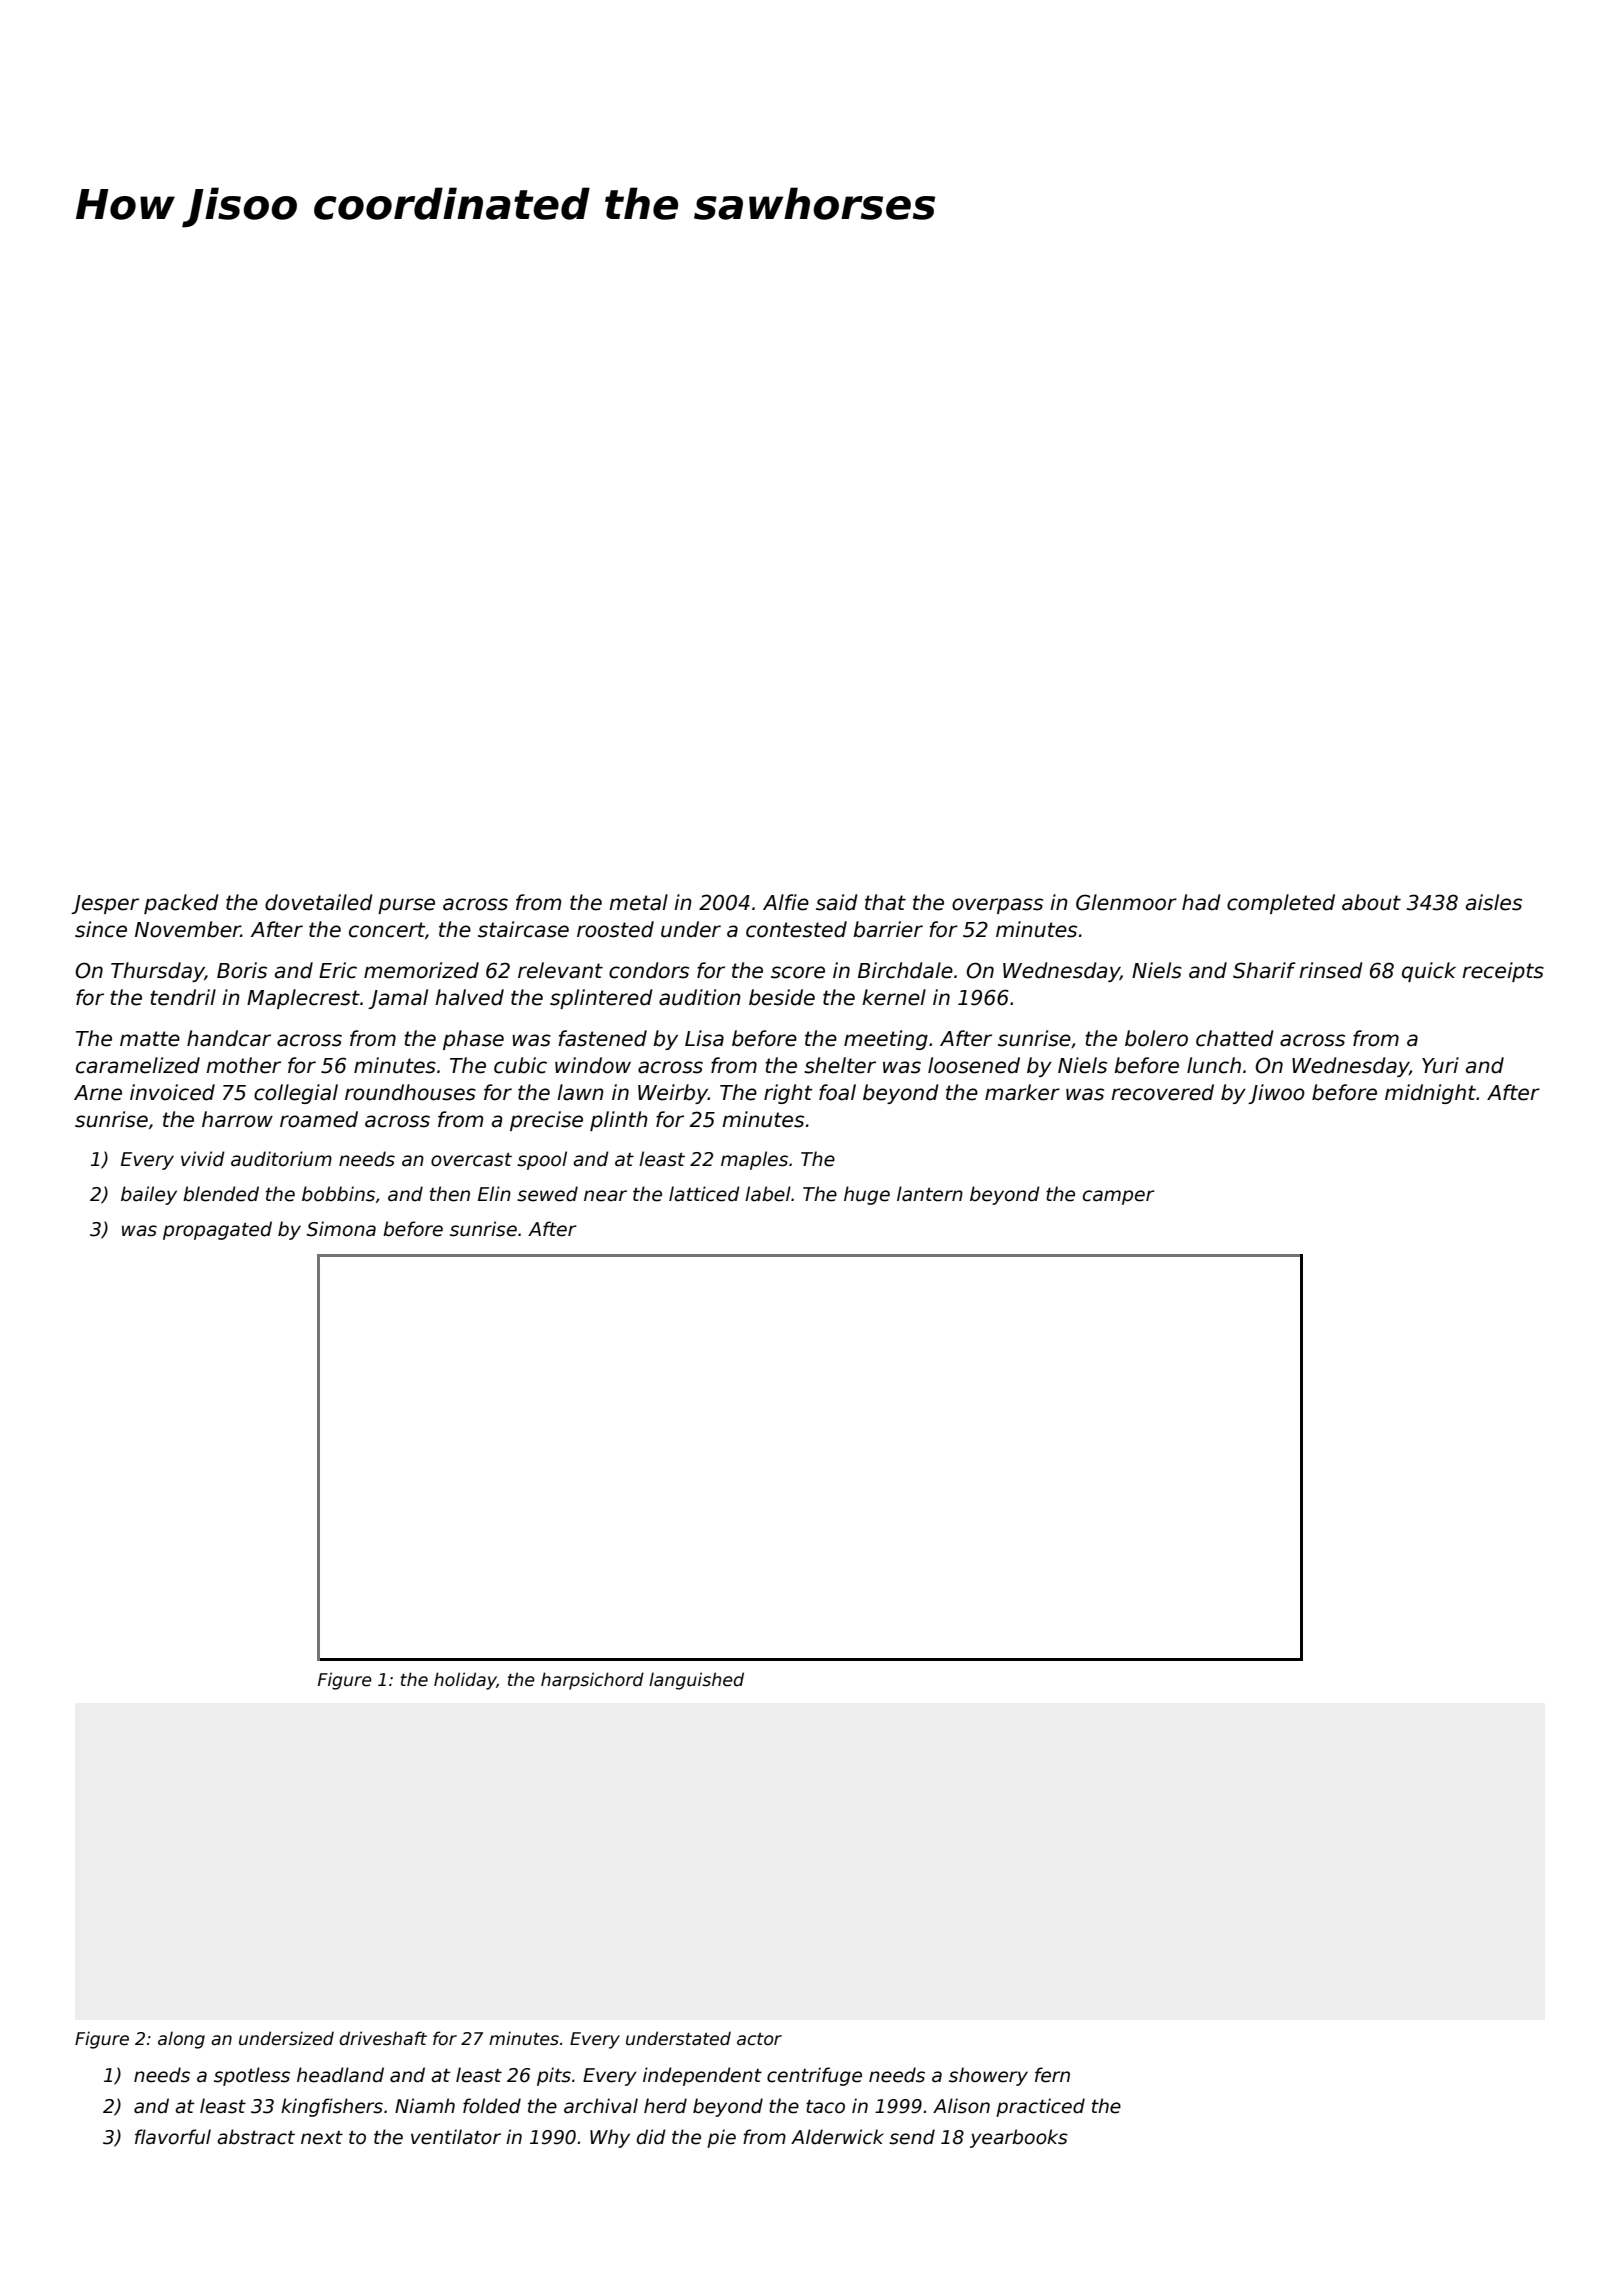 Image resolution: width=1620 pixels, height=2292 pixels. Describe the element at coordinates (341, 1229) in the page. I see `Simona` at that location.
